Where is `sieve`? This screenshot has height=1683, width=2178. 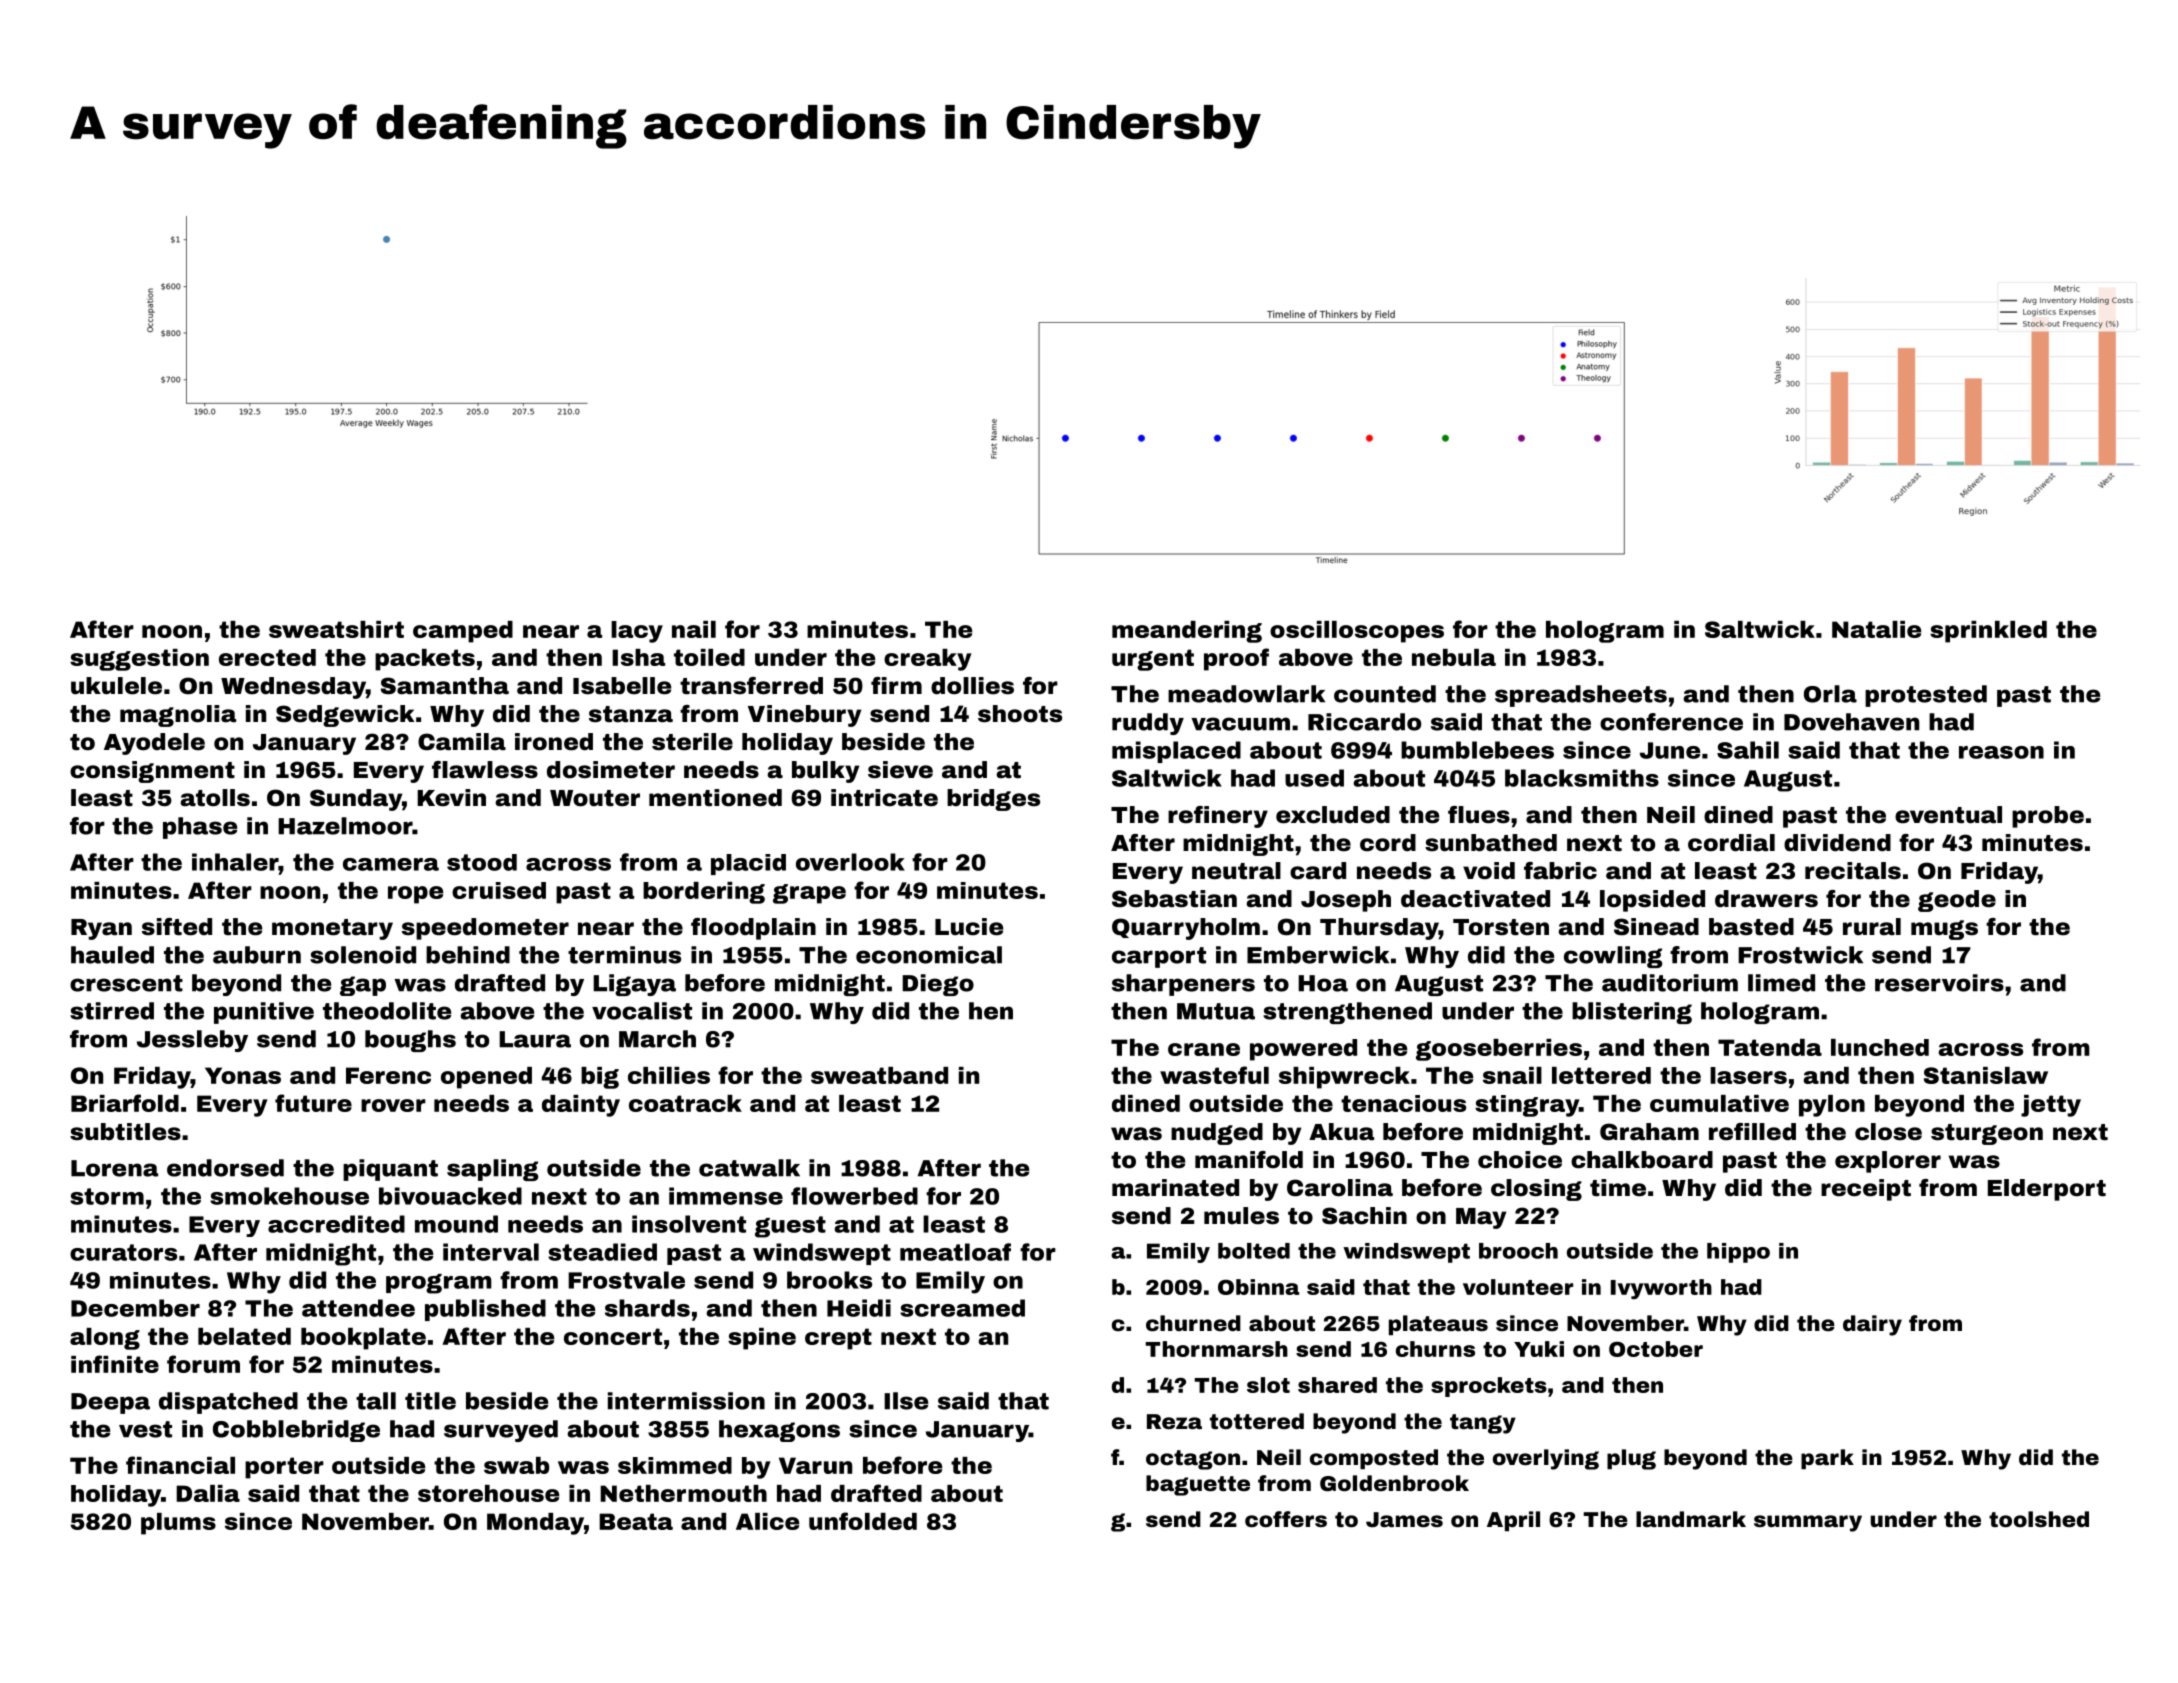 sieve is located at coordinates (900, 770).
